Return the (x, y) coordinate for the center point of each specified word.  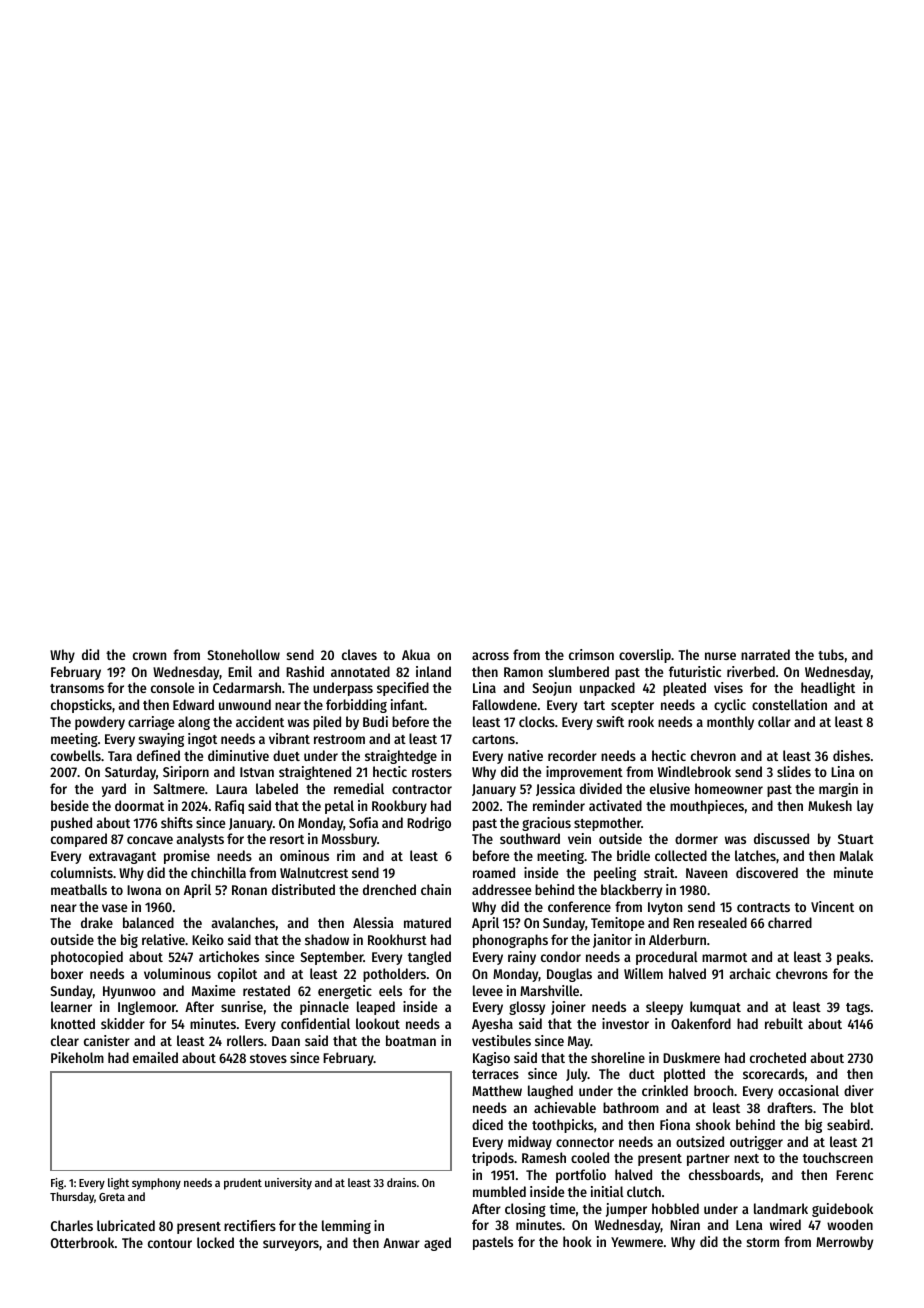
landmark (781, 1208)
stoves (268, 1058)
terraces (495, 1074)
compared (79, 840)
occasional (808, 1090)
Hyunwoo (129, 992)
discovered (767, 872)
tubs (831, 654)
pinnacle (324, 1008)
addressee (501, 889)
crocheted (778, 1057)
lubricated (126, 1225)
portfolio (581, 1176)
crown (149, 656)
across (490, 656)
